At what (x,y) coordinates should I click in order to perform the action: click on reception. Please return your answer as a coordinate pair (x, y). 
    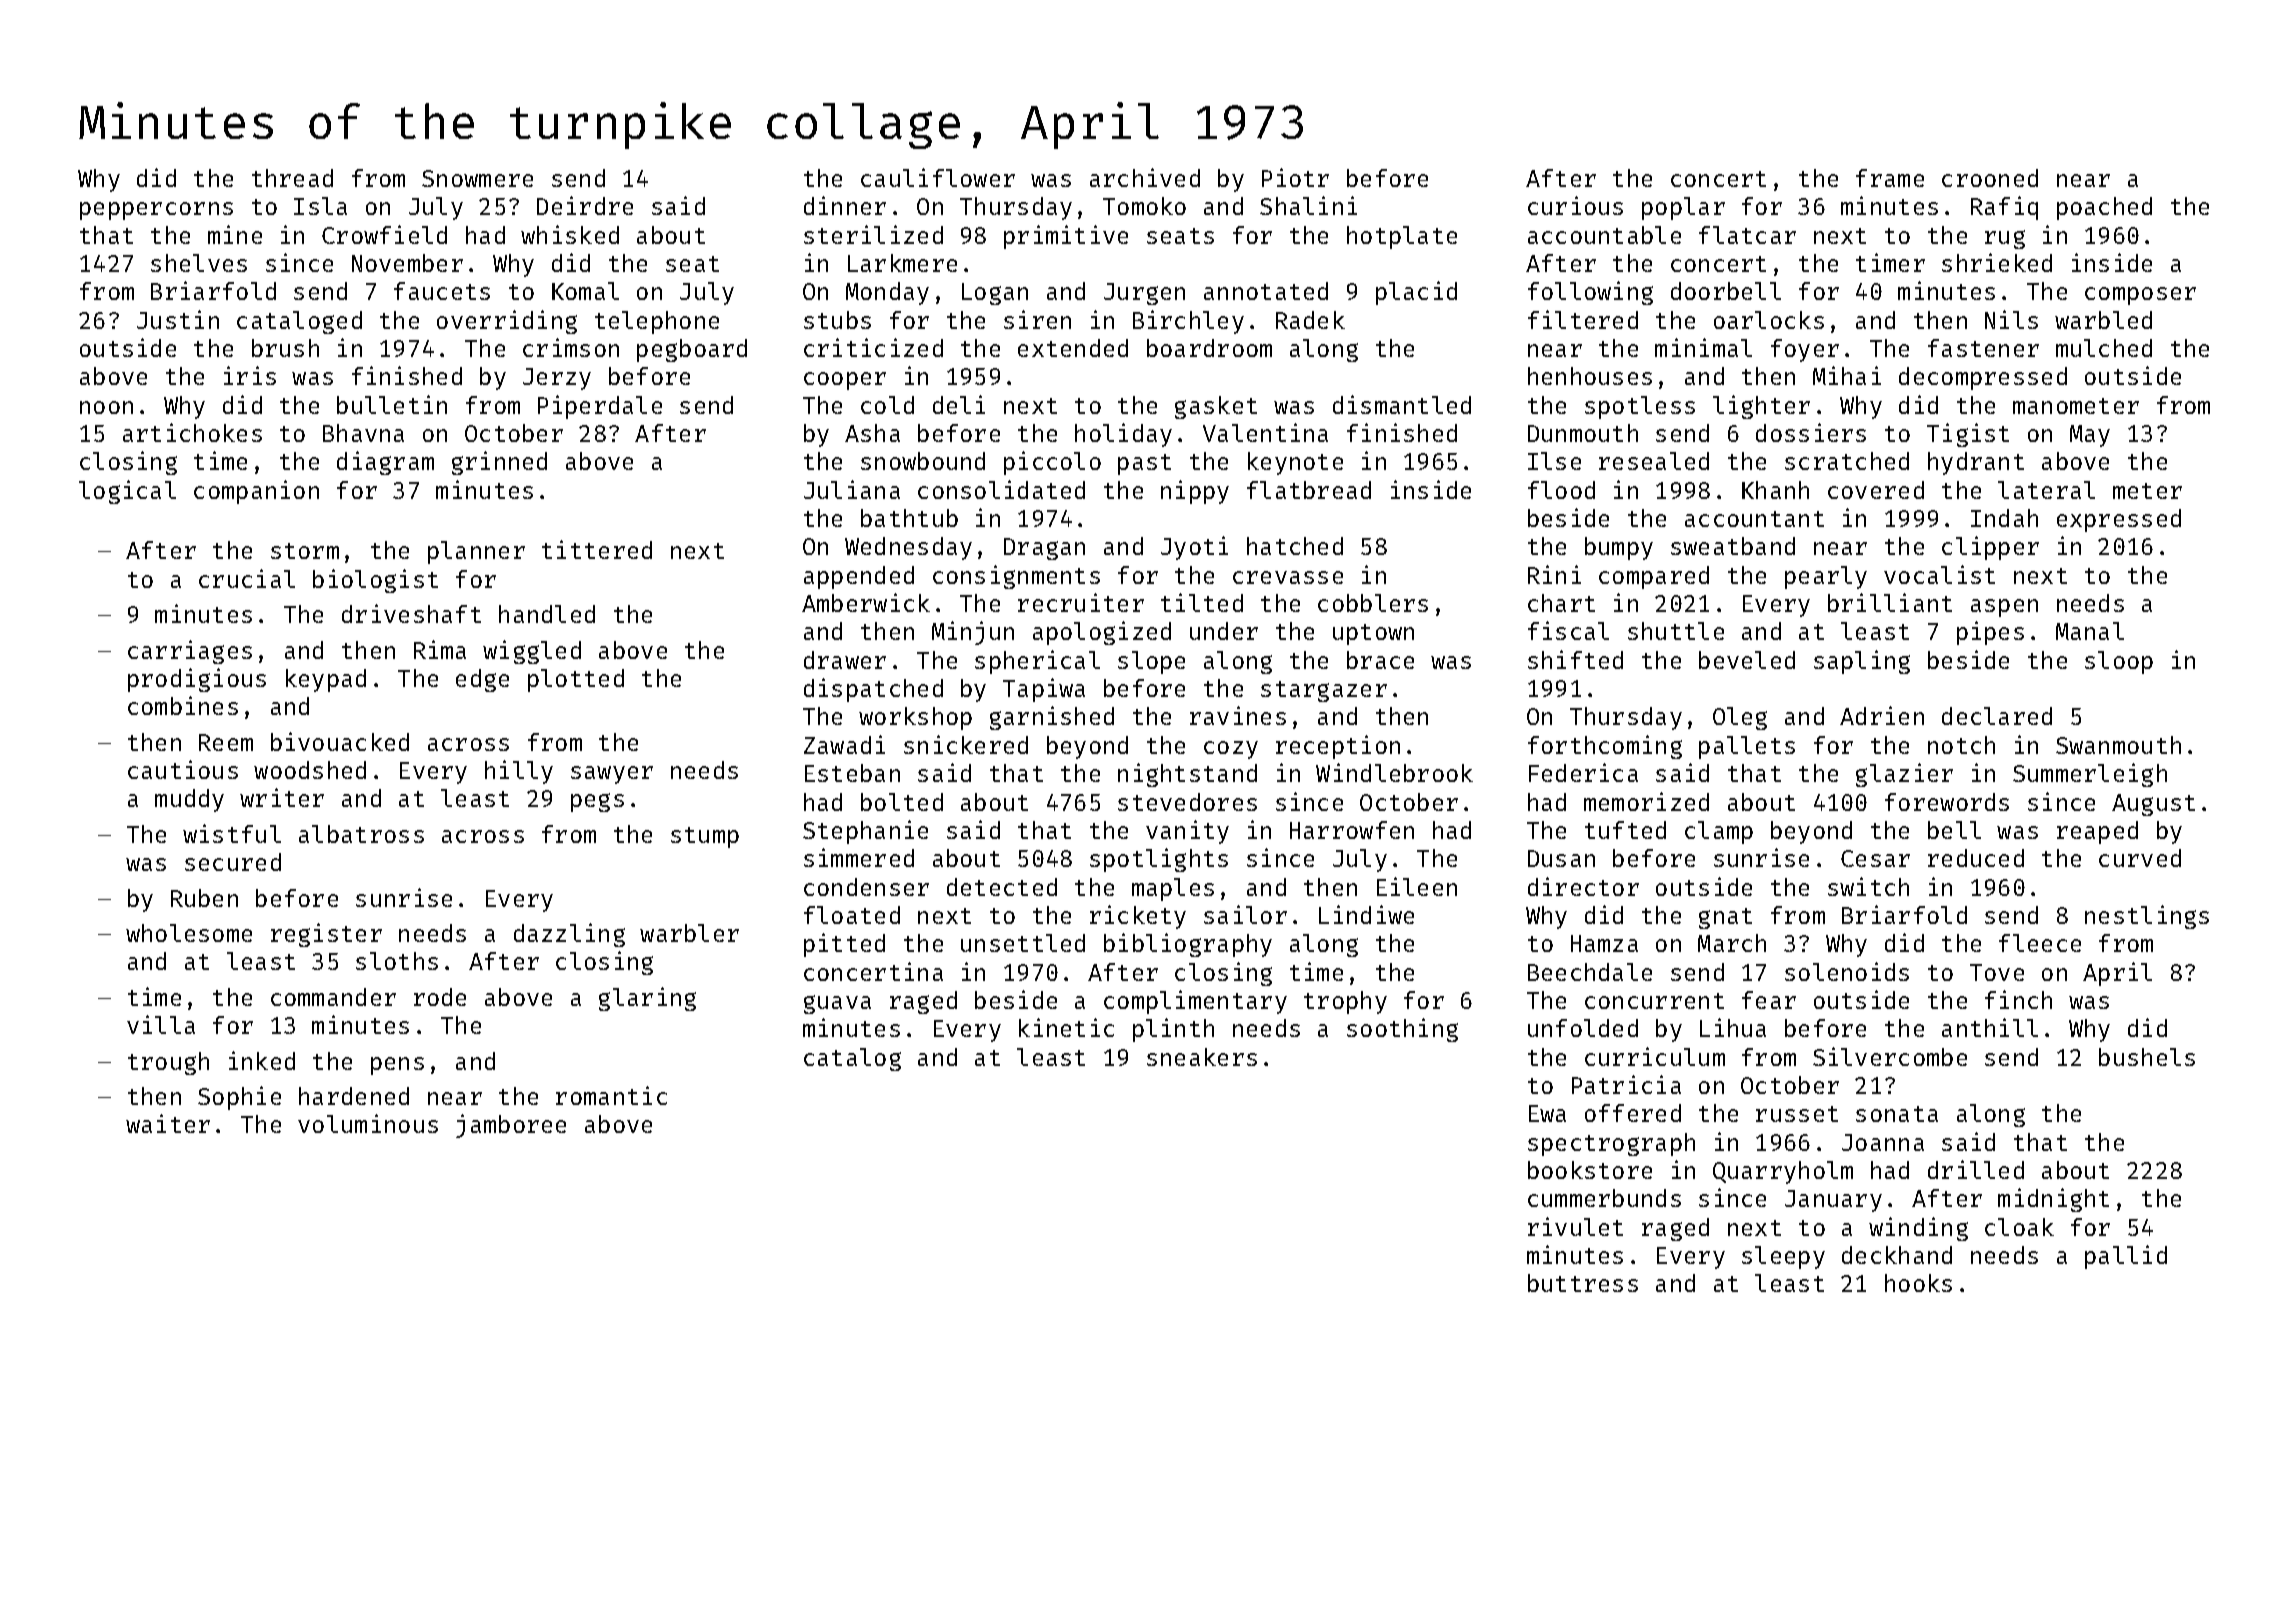
    Looking at the image, I should click on (1338, 747).
